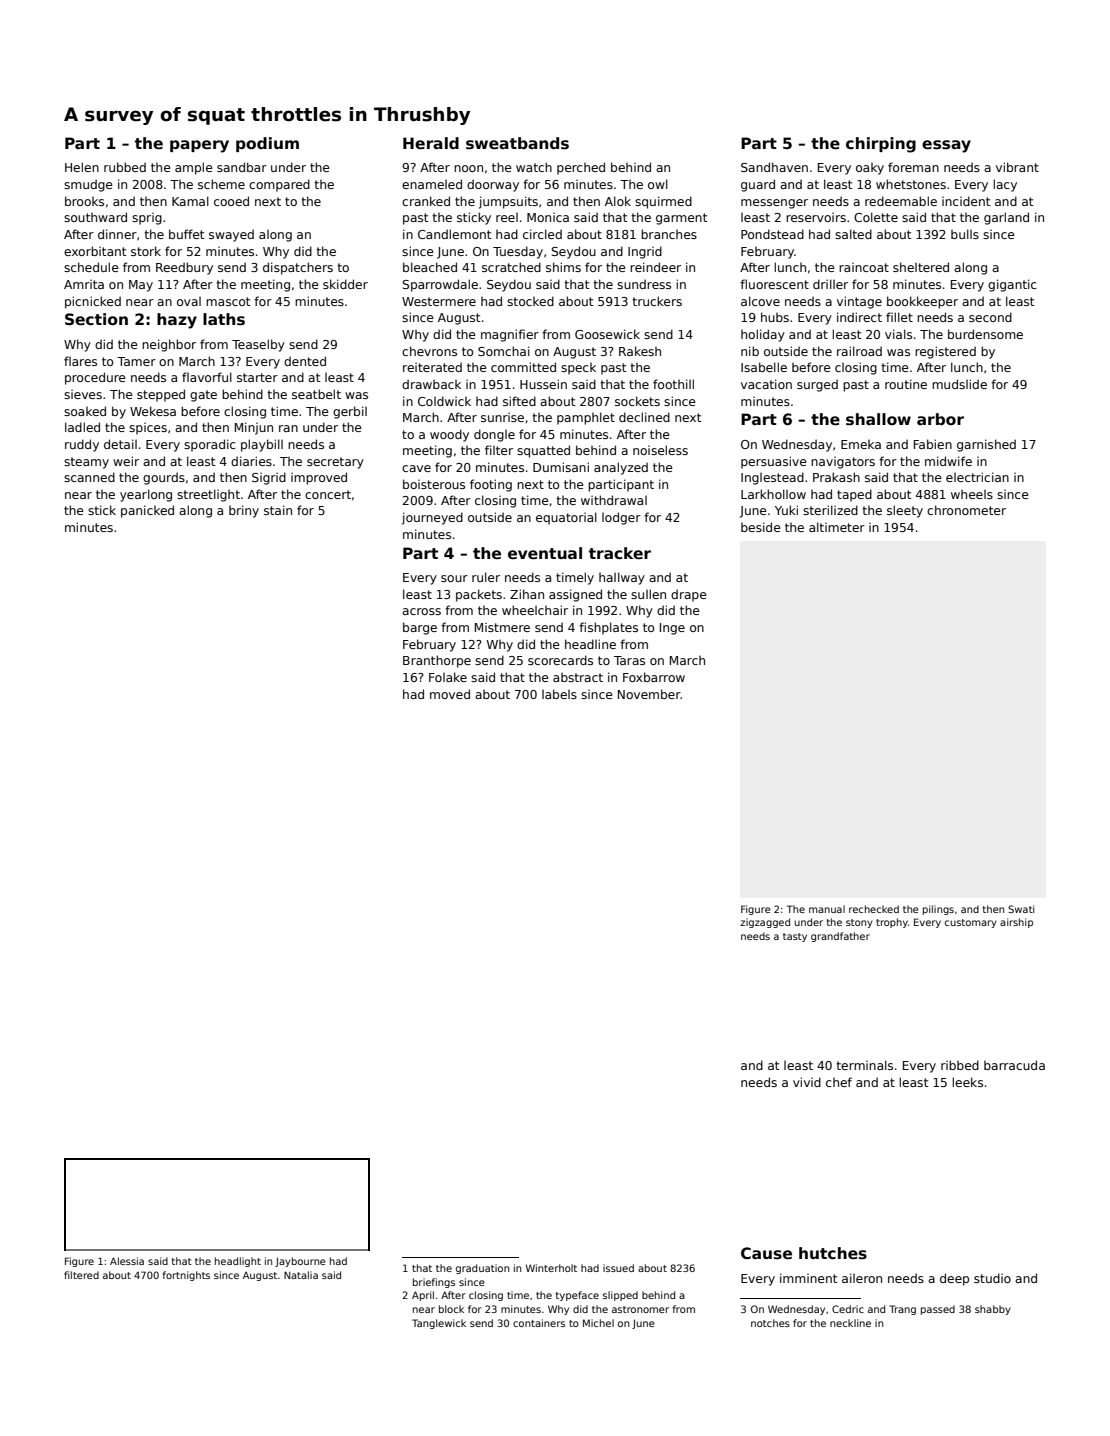 The height and width of the page is (1436, 1110). I want to click on block, so click(451, 1309).
